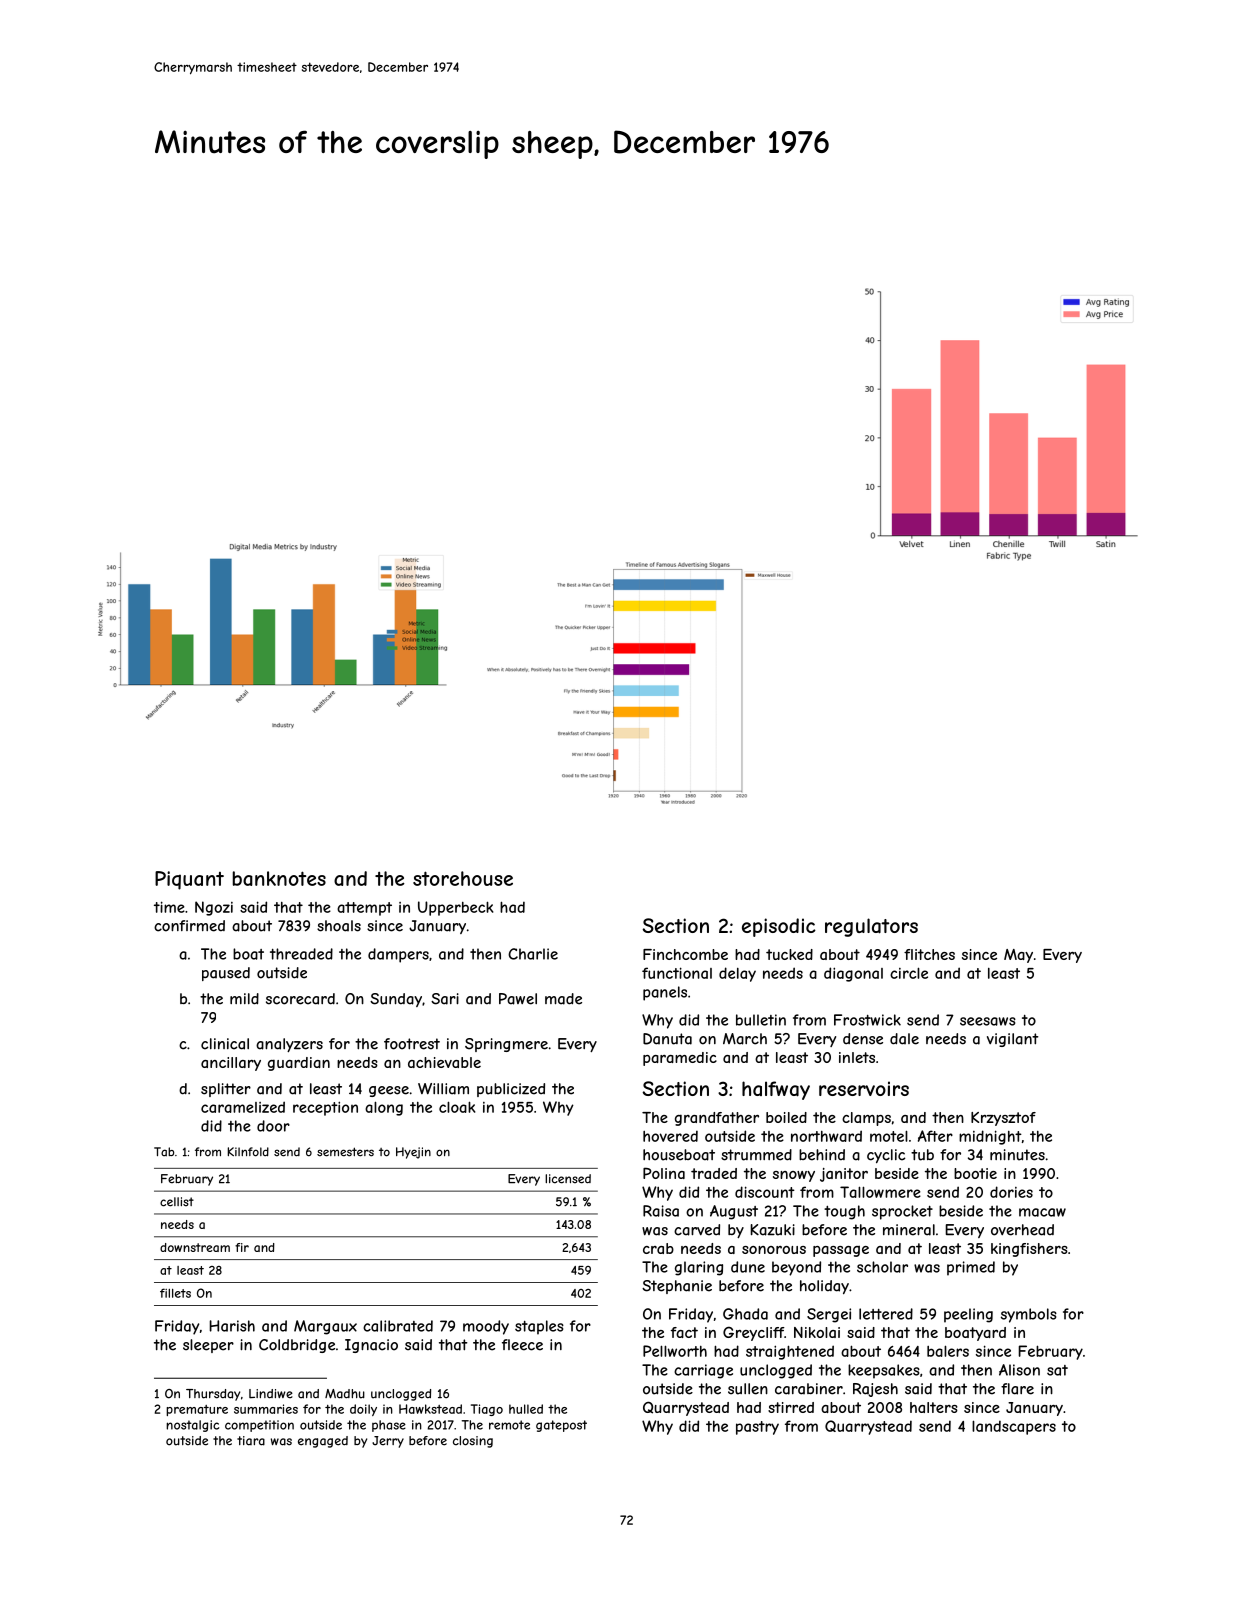 The image size is (1240, 1604). Describe the element at coordinates (279, 878) in the document. I see `banknotes` at that location.
